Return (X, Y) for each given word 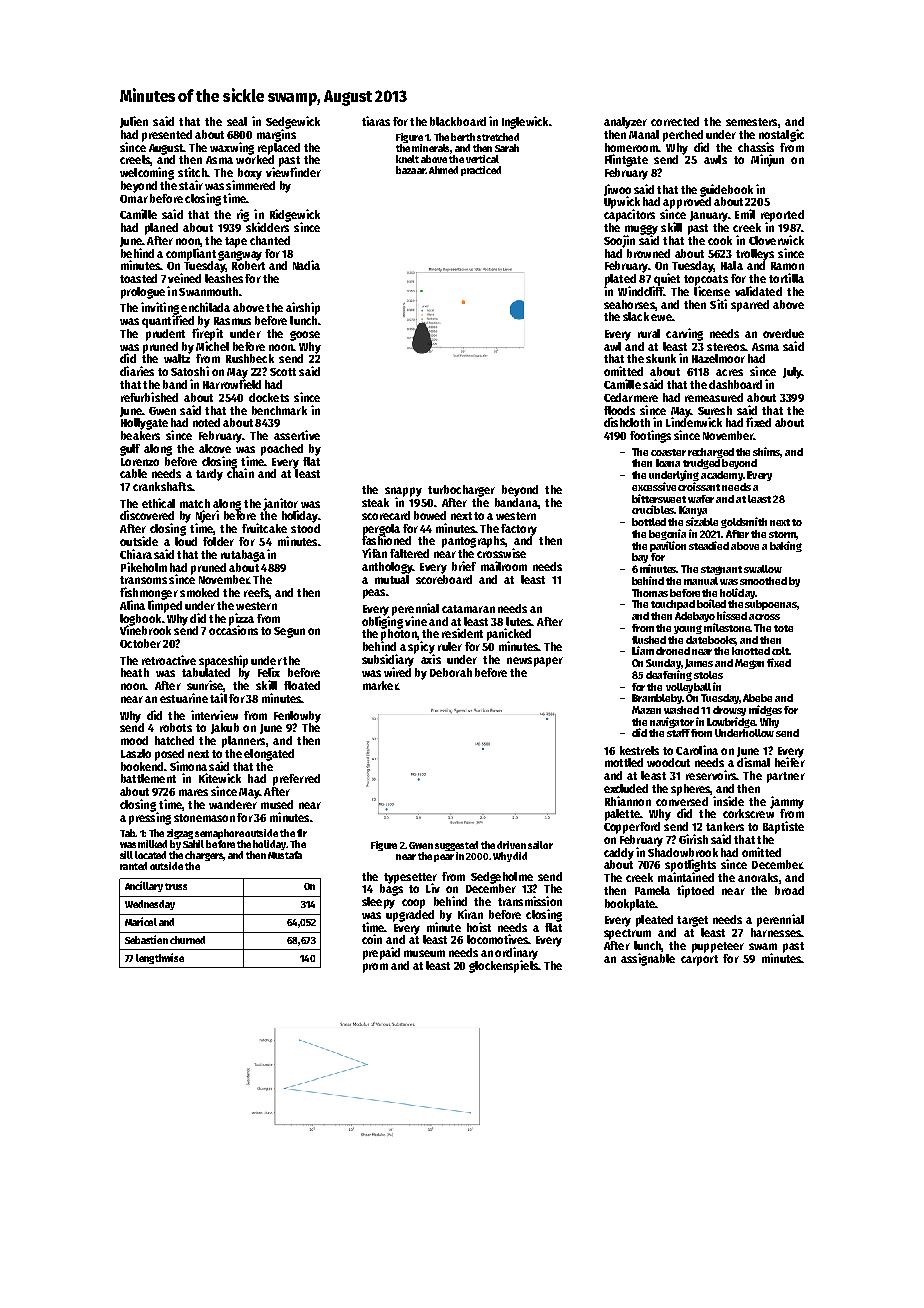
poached (282, 450)
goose (305, 336)
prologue (143, 293)
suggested (456, 846)
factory (519, 530)
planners (243, 742)
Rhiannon (628, 801)
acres (729, 372)
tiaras (376, 121)
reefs (256, 592)
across (764, 617)
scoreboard (444, 579)
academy (722, 476)
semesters (751, 122)
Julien (134, 122)
